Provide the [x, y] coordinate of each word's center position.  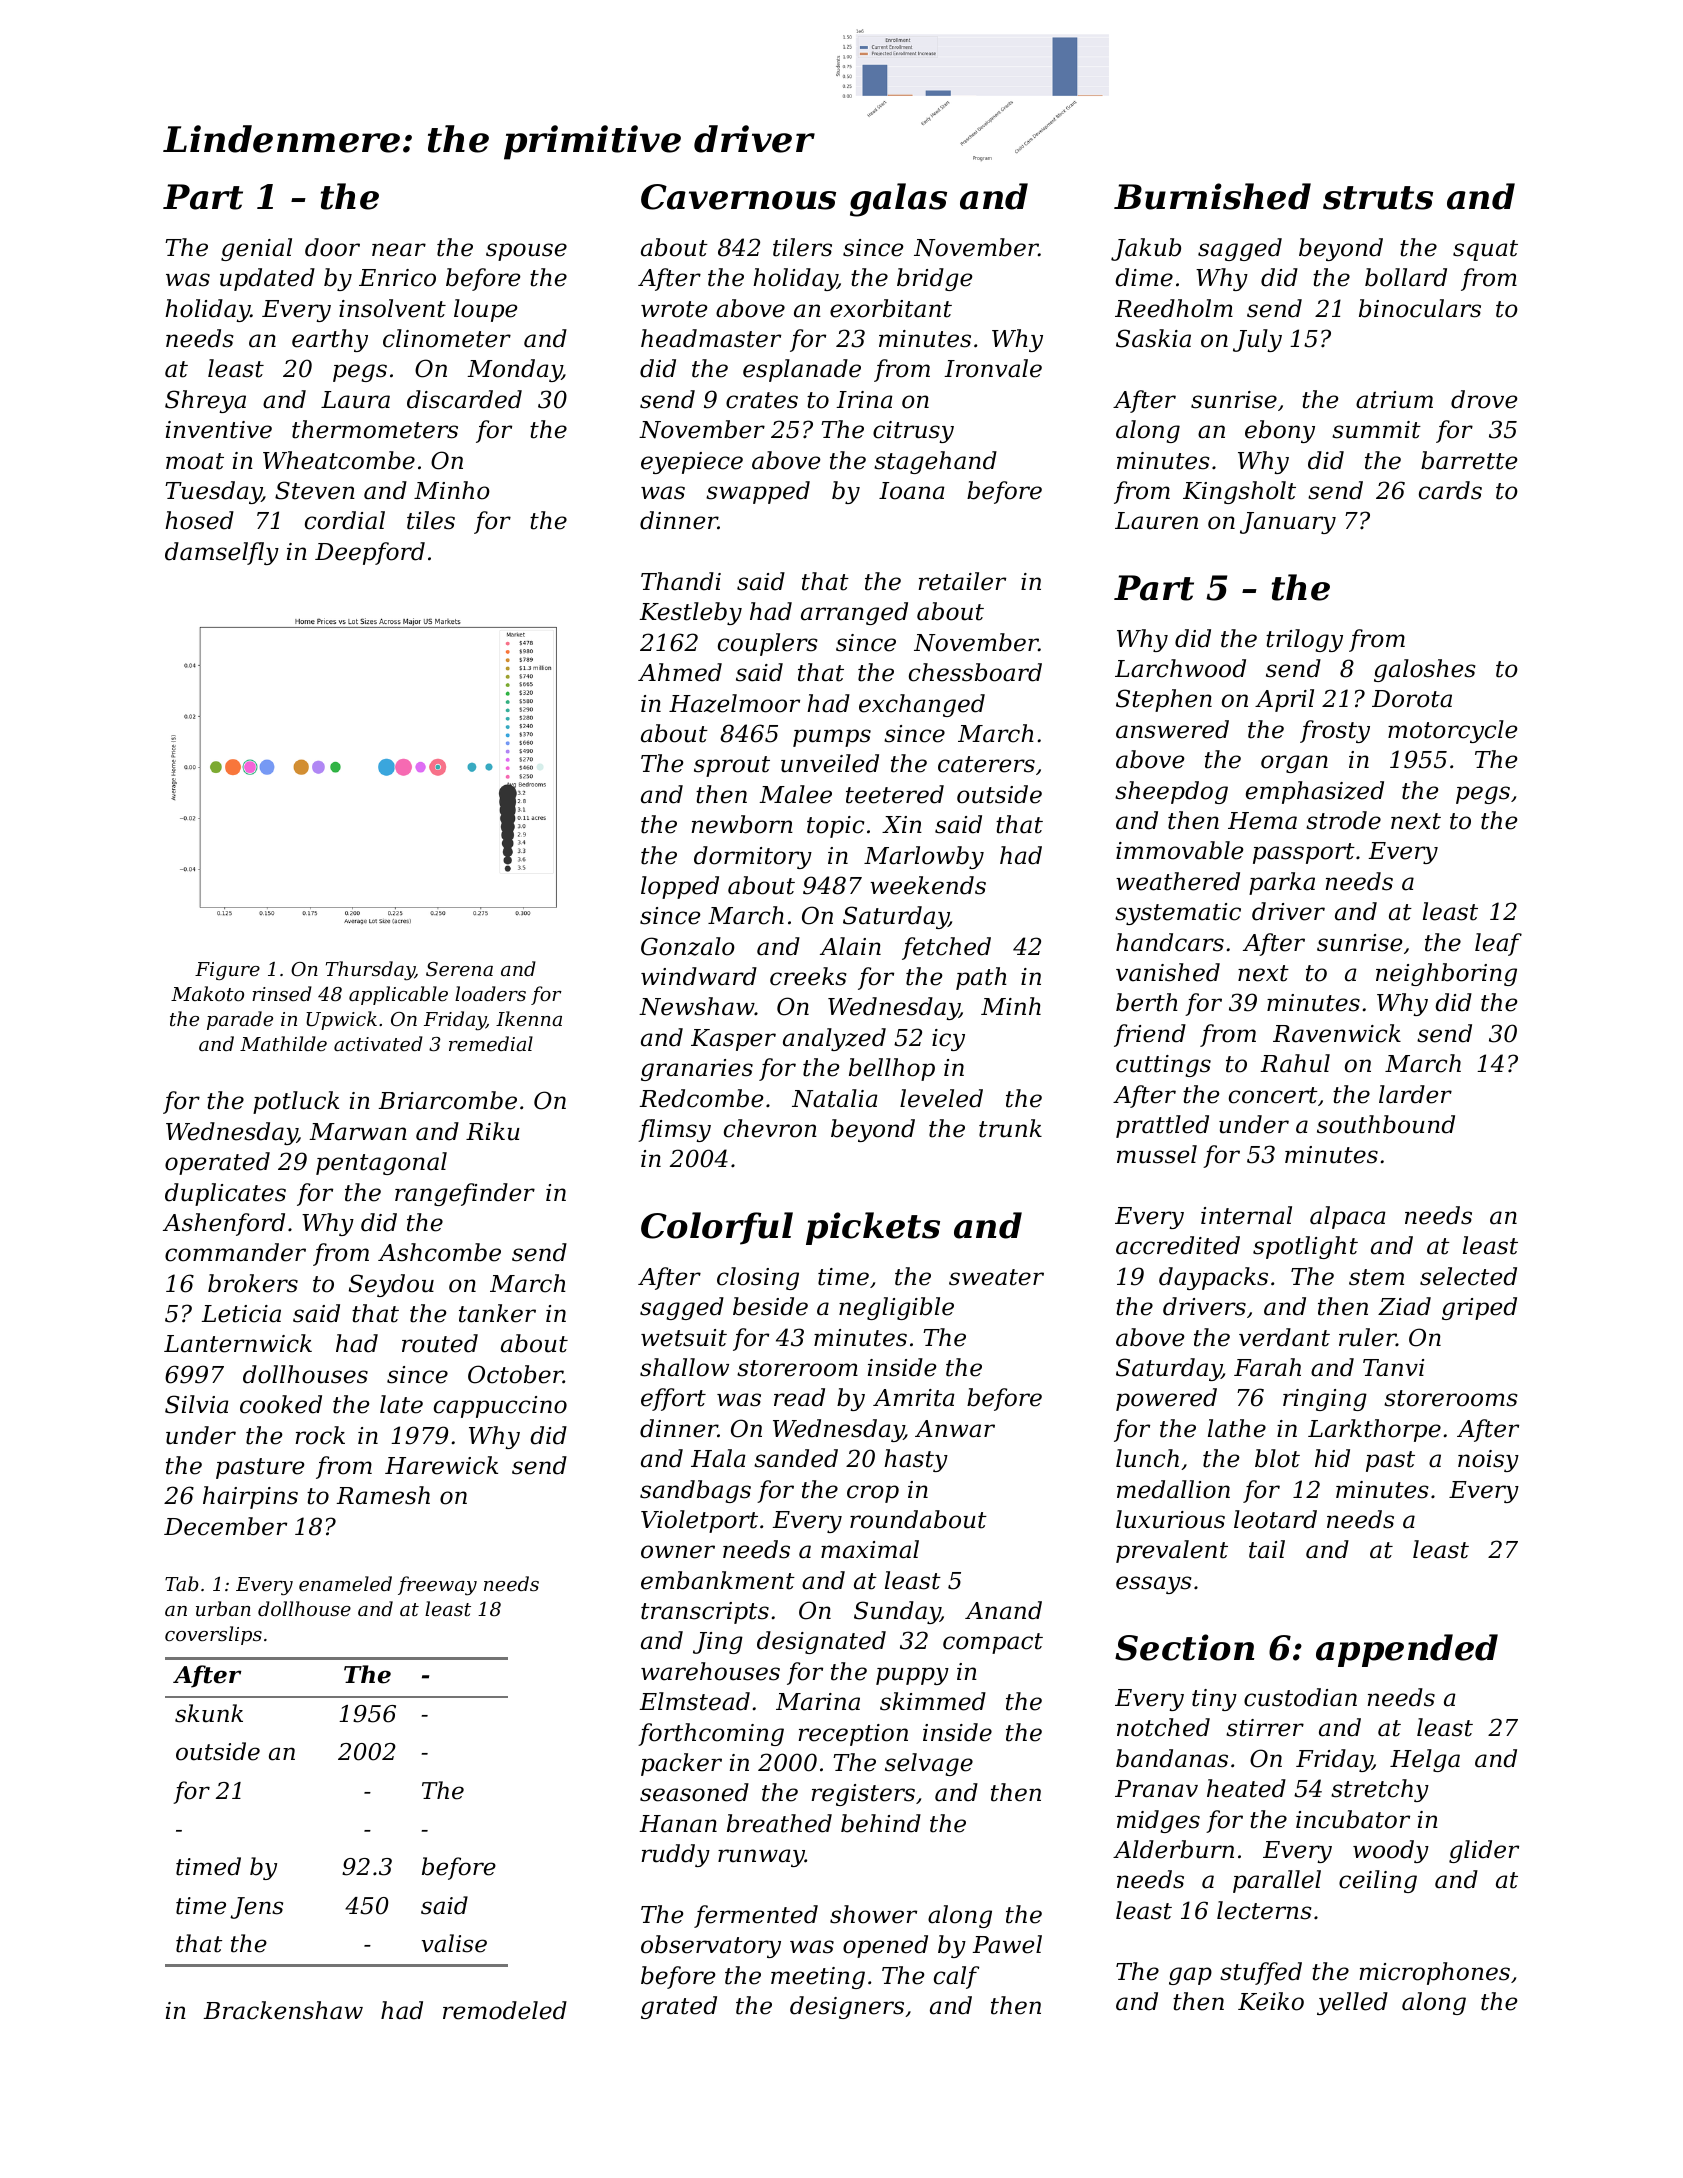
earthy [330, 340]
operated [217, 1163]
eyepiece [692, 463]
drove [1484, 399]
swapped [758, 492]
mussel [1157, 1154]
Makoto [207, 993]
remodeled [505, 2010]
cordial [345, 520]
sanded [796, 1458]
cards [1450, 490]
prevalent [1172, 1551]
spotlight [1305, 1247]
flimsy [674, 1130]
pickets [873, 1228]
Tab [182, 1583]
